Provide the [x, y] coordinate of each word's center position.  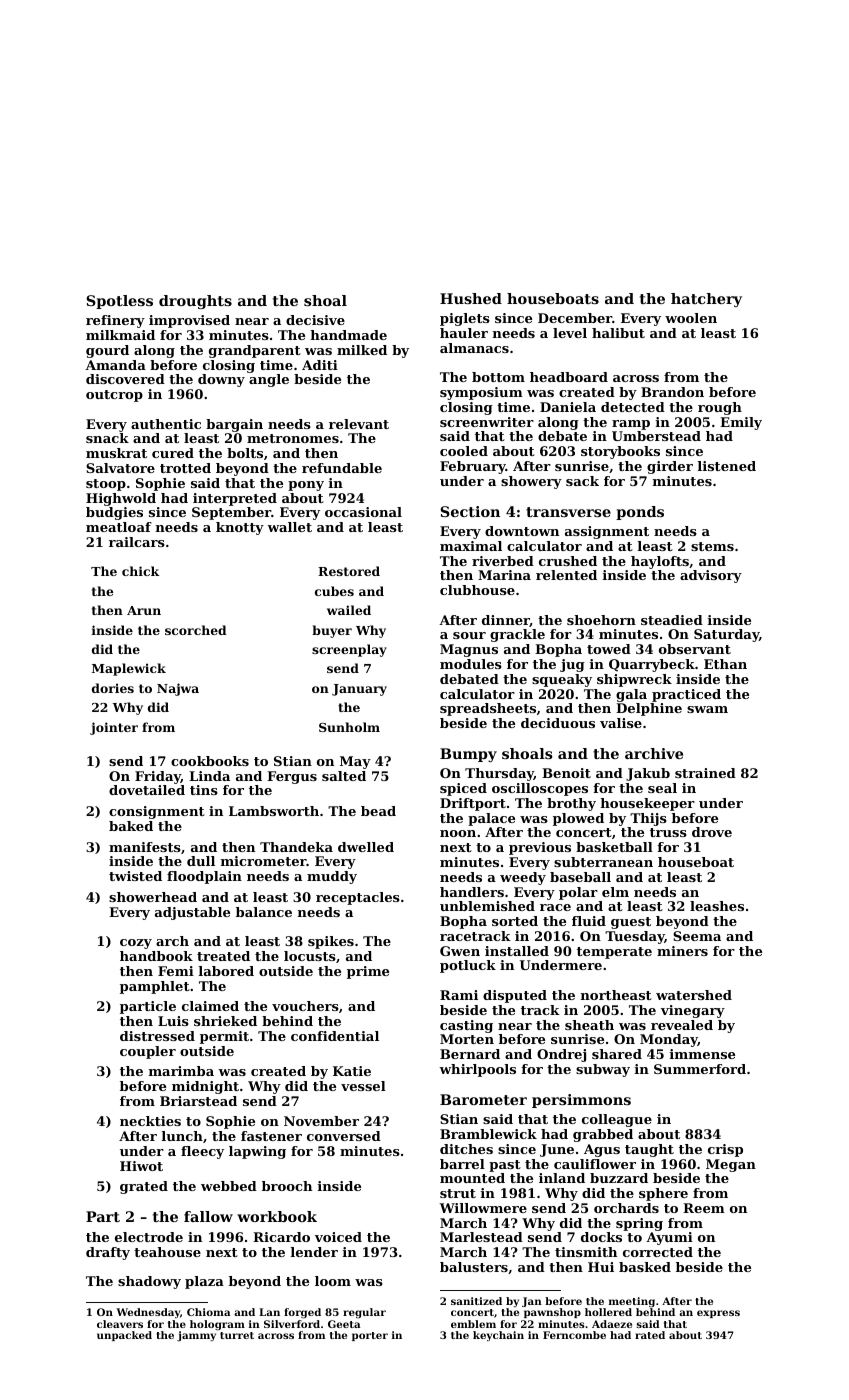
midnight [205, 1087]
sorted [515, 921]
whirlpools [477, 1070]
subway [603, 1070]
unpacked [124, 1336]
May [355, 762]
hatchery [706, 300]
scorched [196, 630]
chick [140, 571]
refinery [115, 321]
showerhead [153, 897]
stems [712, 546]
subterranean [603, 862]
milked [362, 350]
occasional [363, 512]
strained [705, 773]
